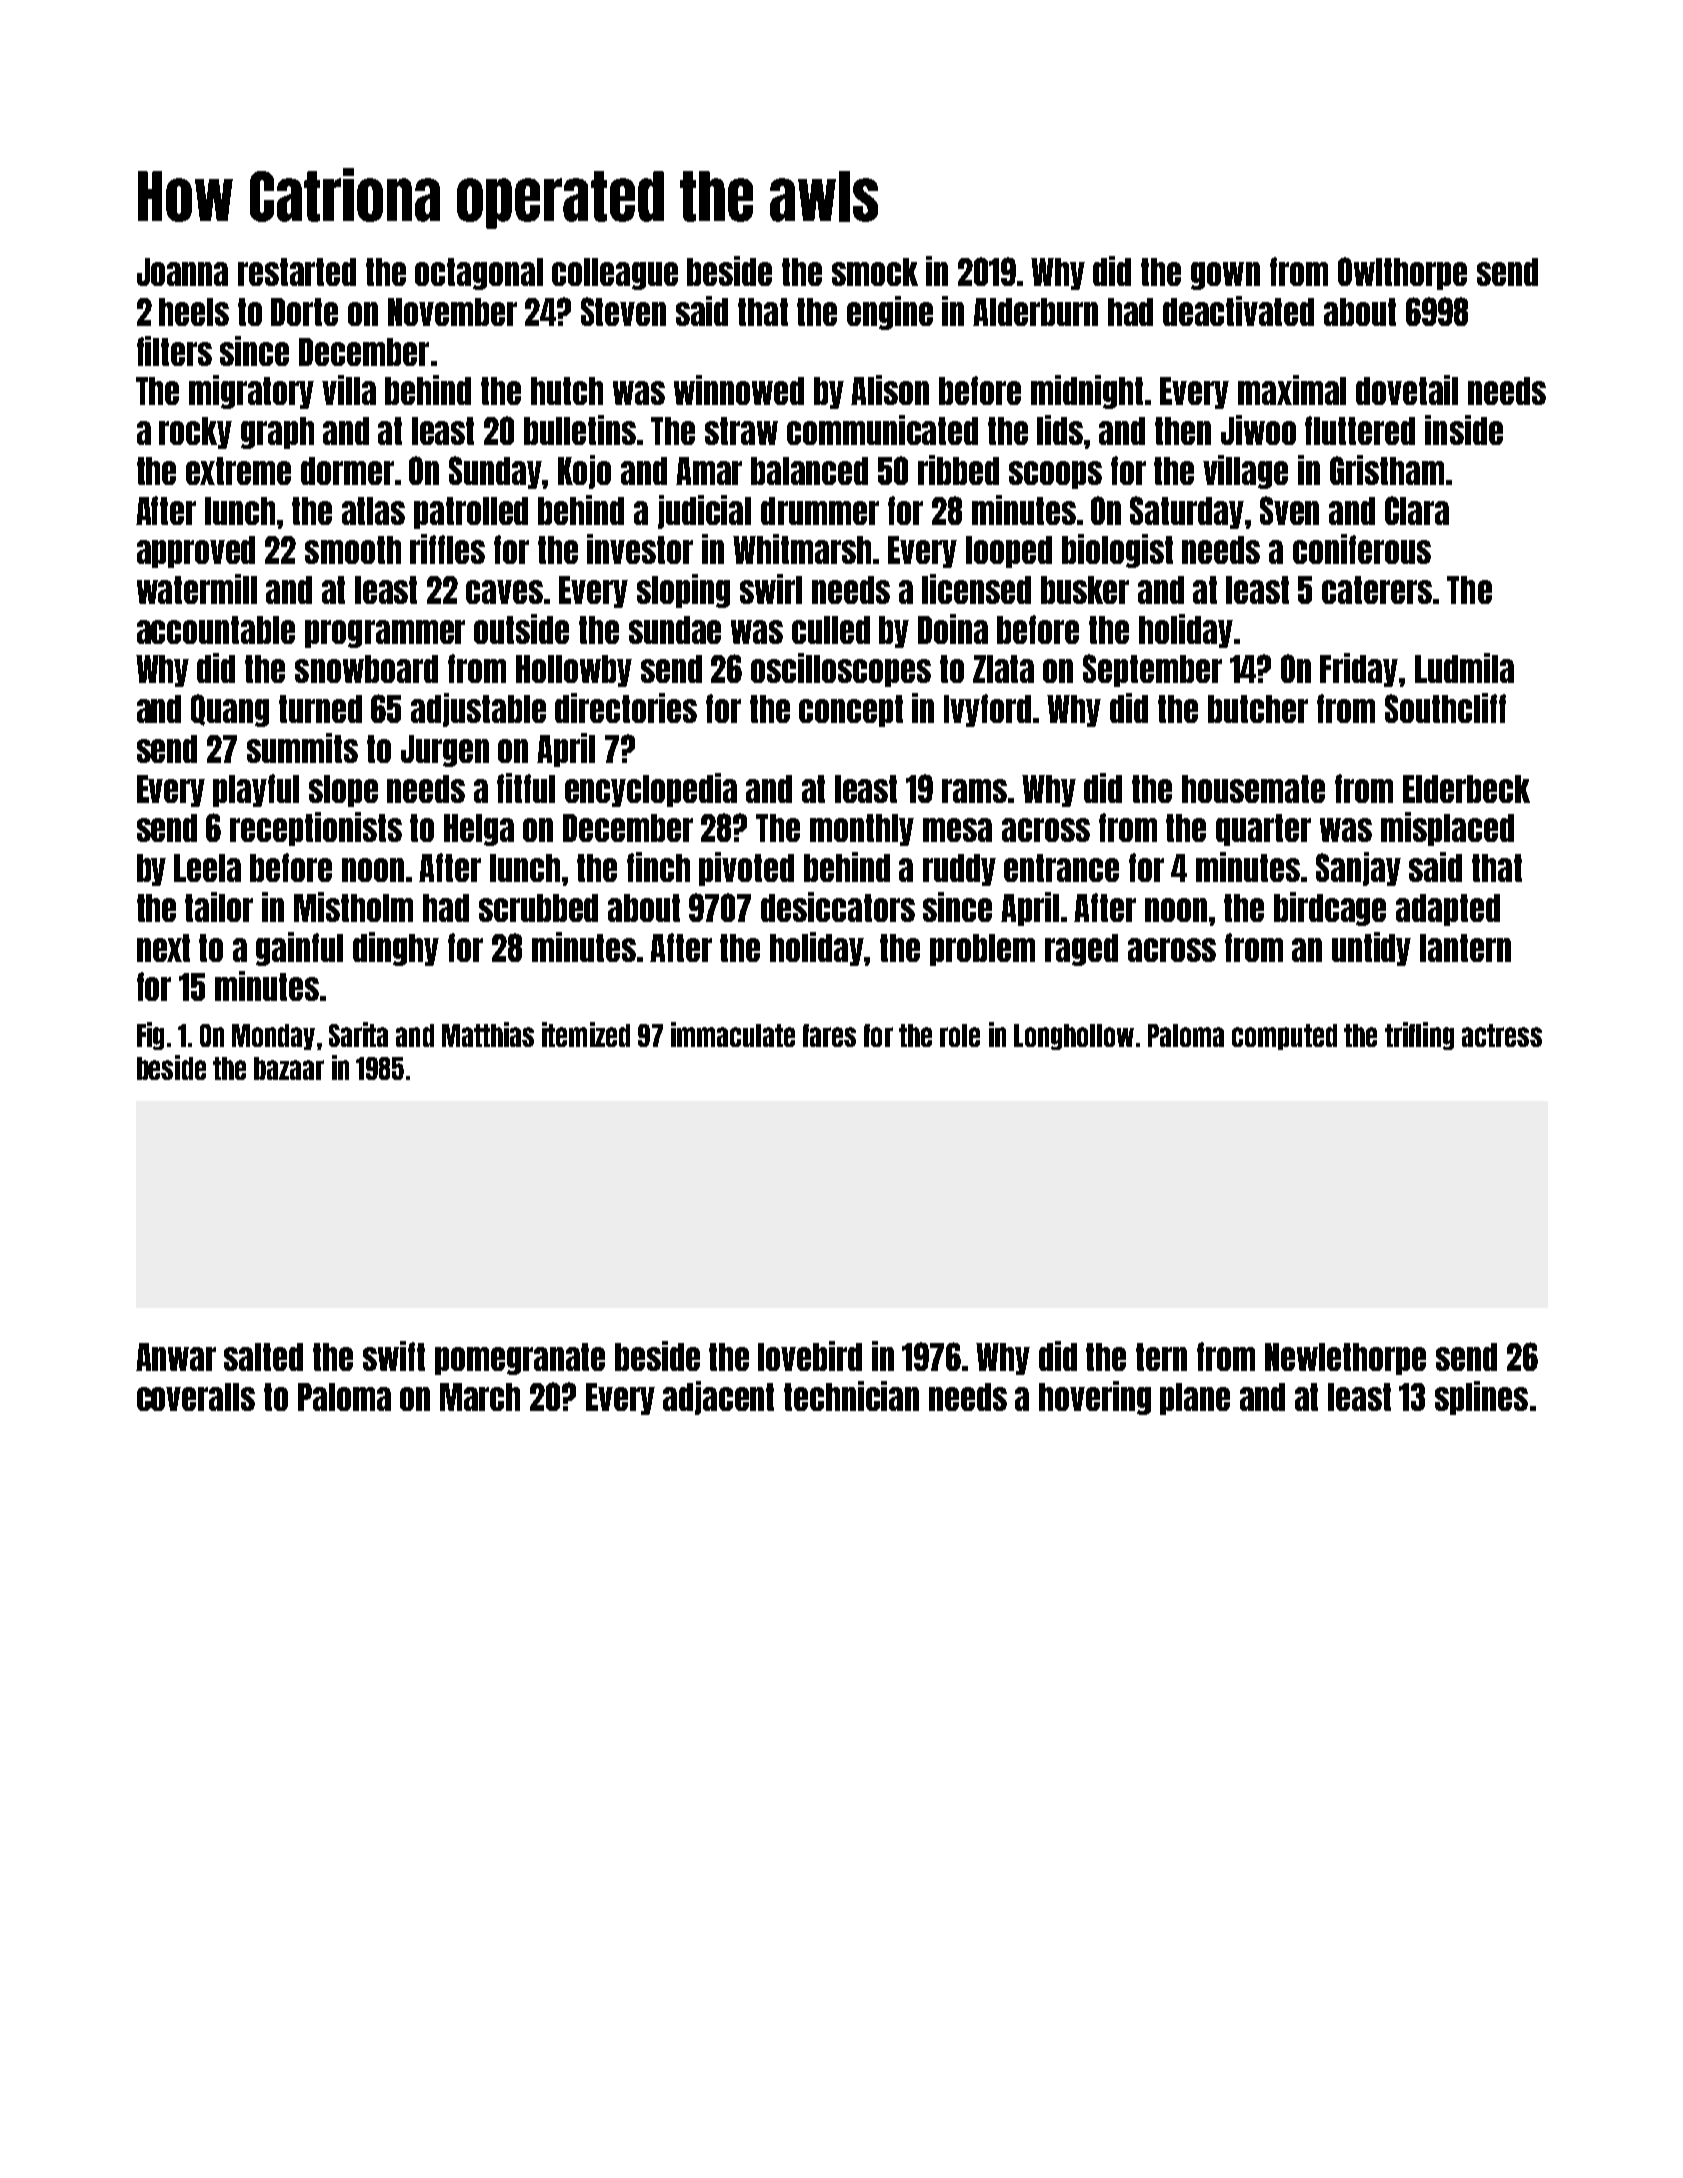  I want to click on fluttered, so click(1360, 430).
